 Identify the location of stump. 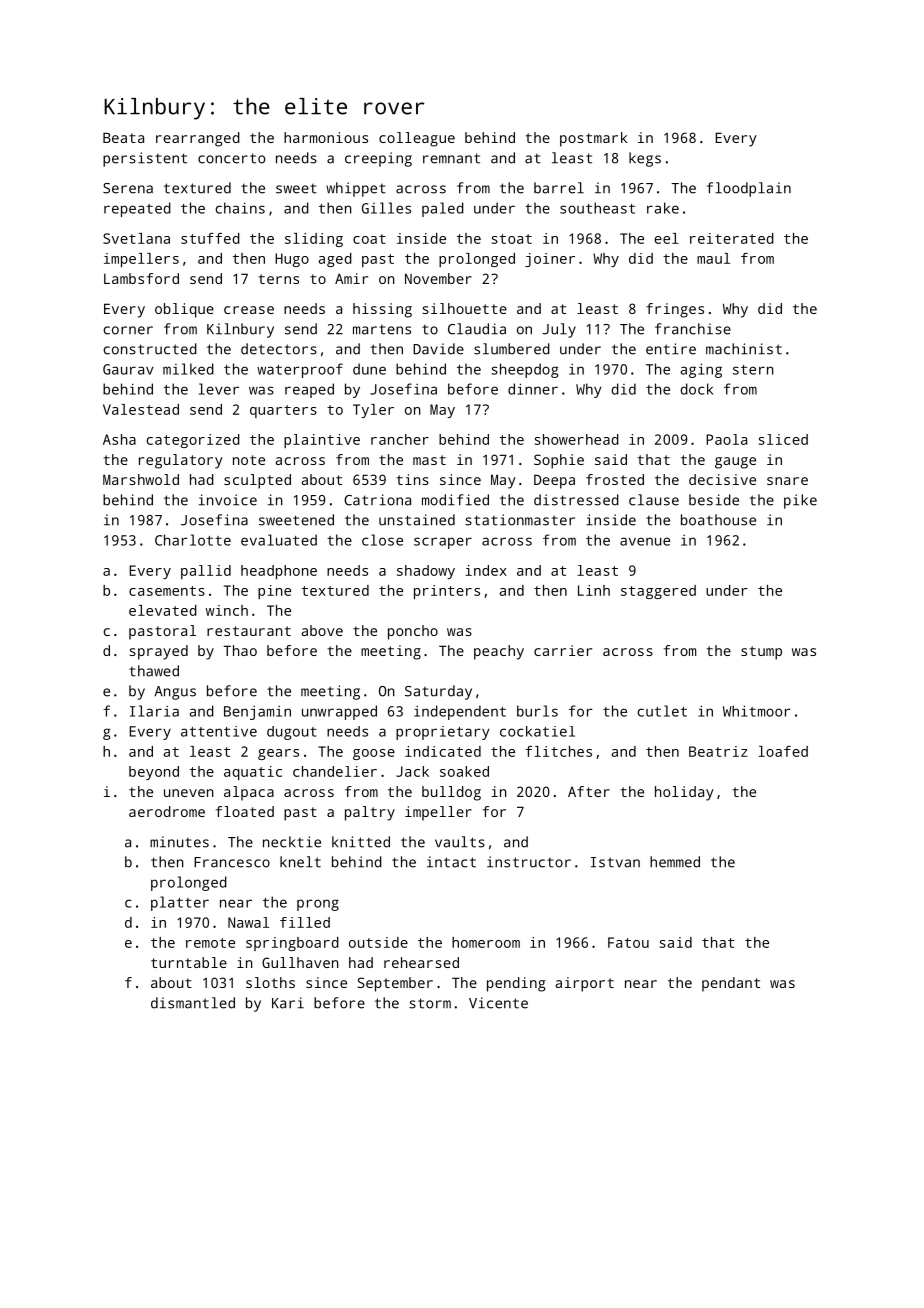
(761, 653).
